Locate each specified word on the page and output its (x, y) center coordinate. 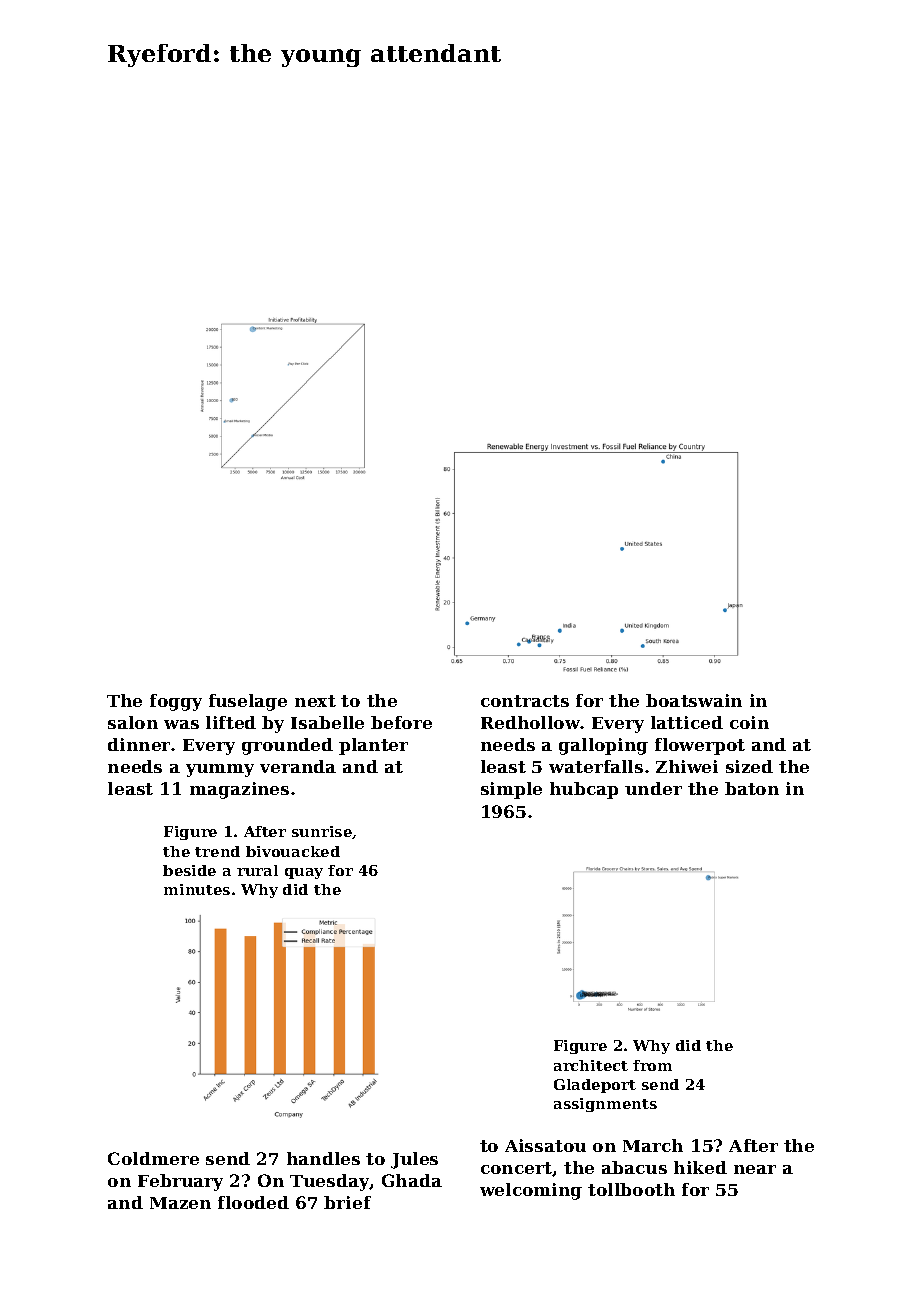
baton (752, 788)
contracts (525, 701)
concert (516, 1168)
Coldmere (153, 1158)
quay (304, 873)
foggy (176, 702)
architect (591, 1065)
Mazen (180, 1203)
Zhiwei (687, 766)
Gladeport (595, 1086)
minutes (197, 889)
